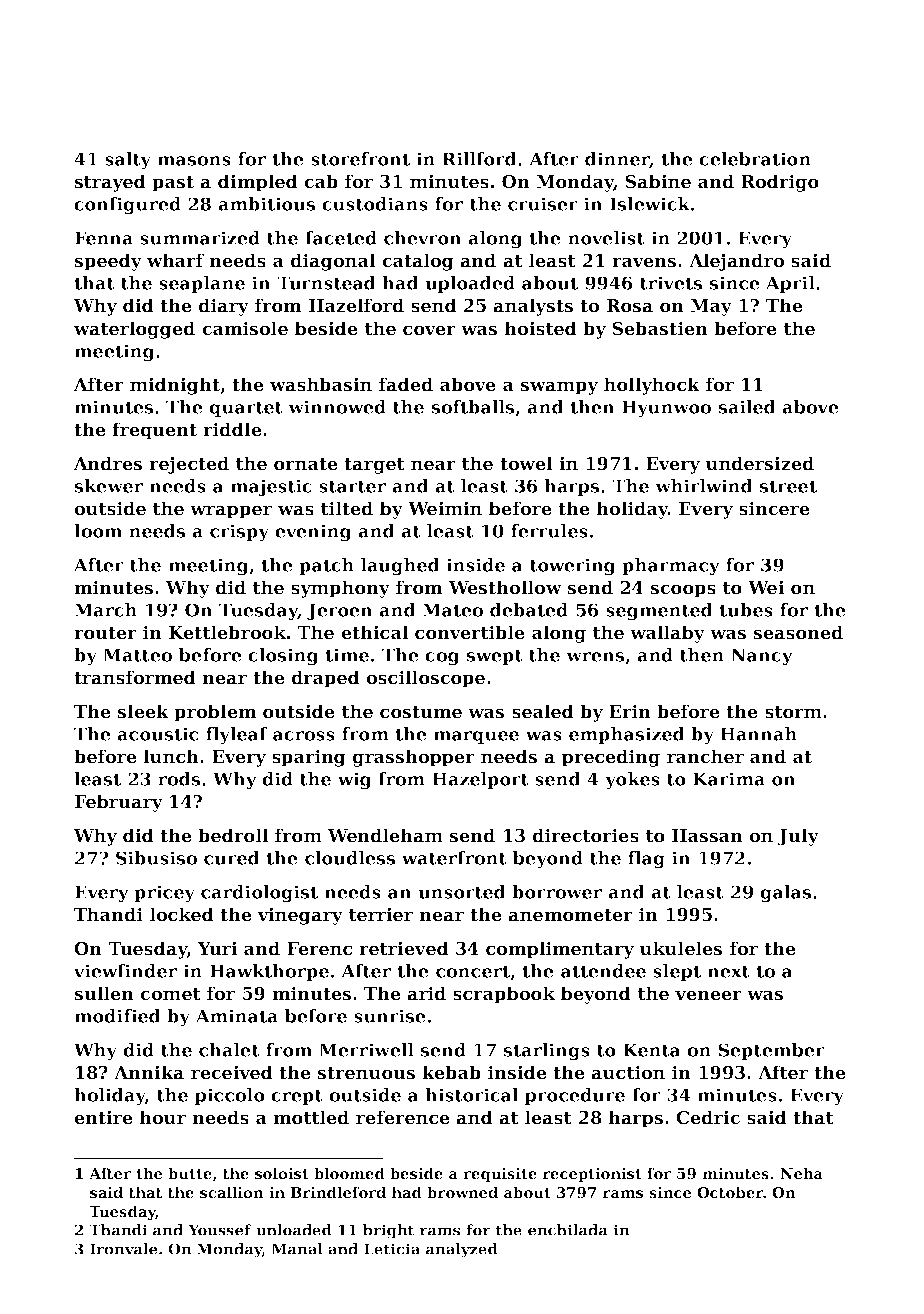  Describe the element at coordinates (462, 1250) in the document. I see `analyzed` at that location.
